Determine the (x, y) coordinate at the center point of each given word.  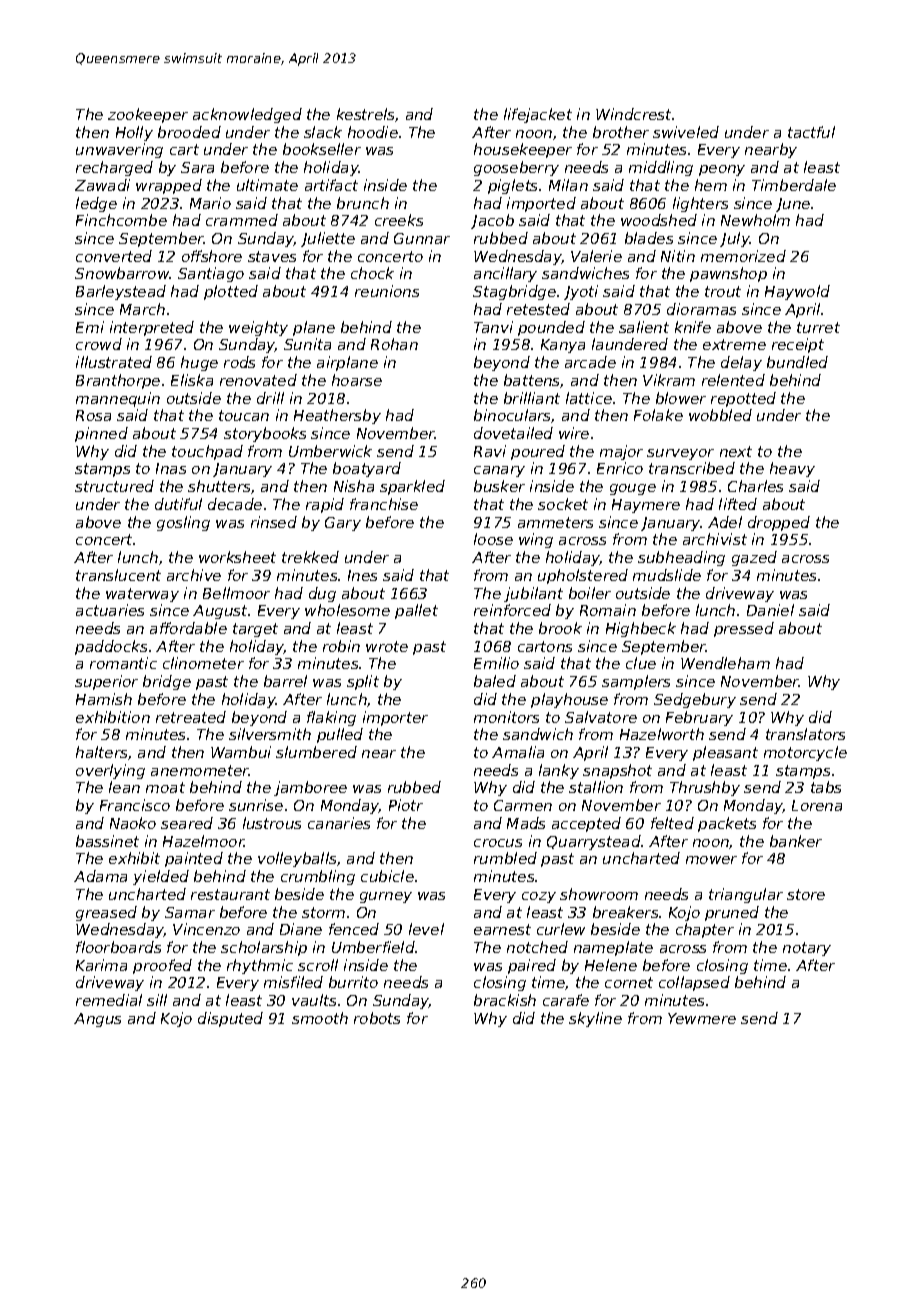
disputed (230, 1019)
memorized (743, 256)
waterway (142, 595)
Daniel (770, 610)
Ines (362, 575)
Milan (568, 185)
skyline (595, 1019)
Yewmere (702, 1018)
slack (323, 132)
